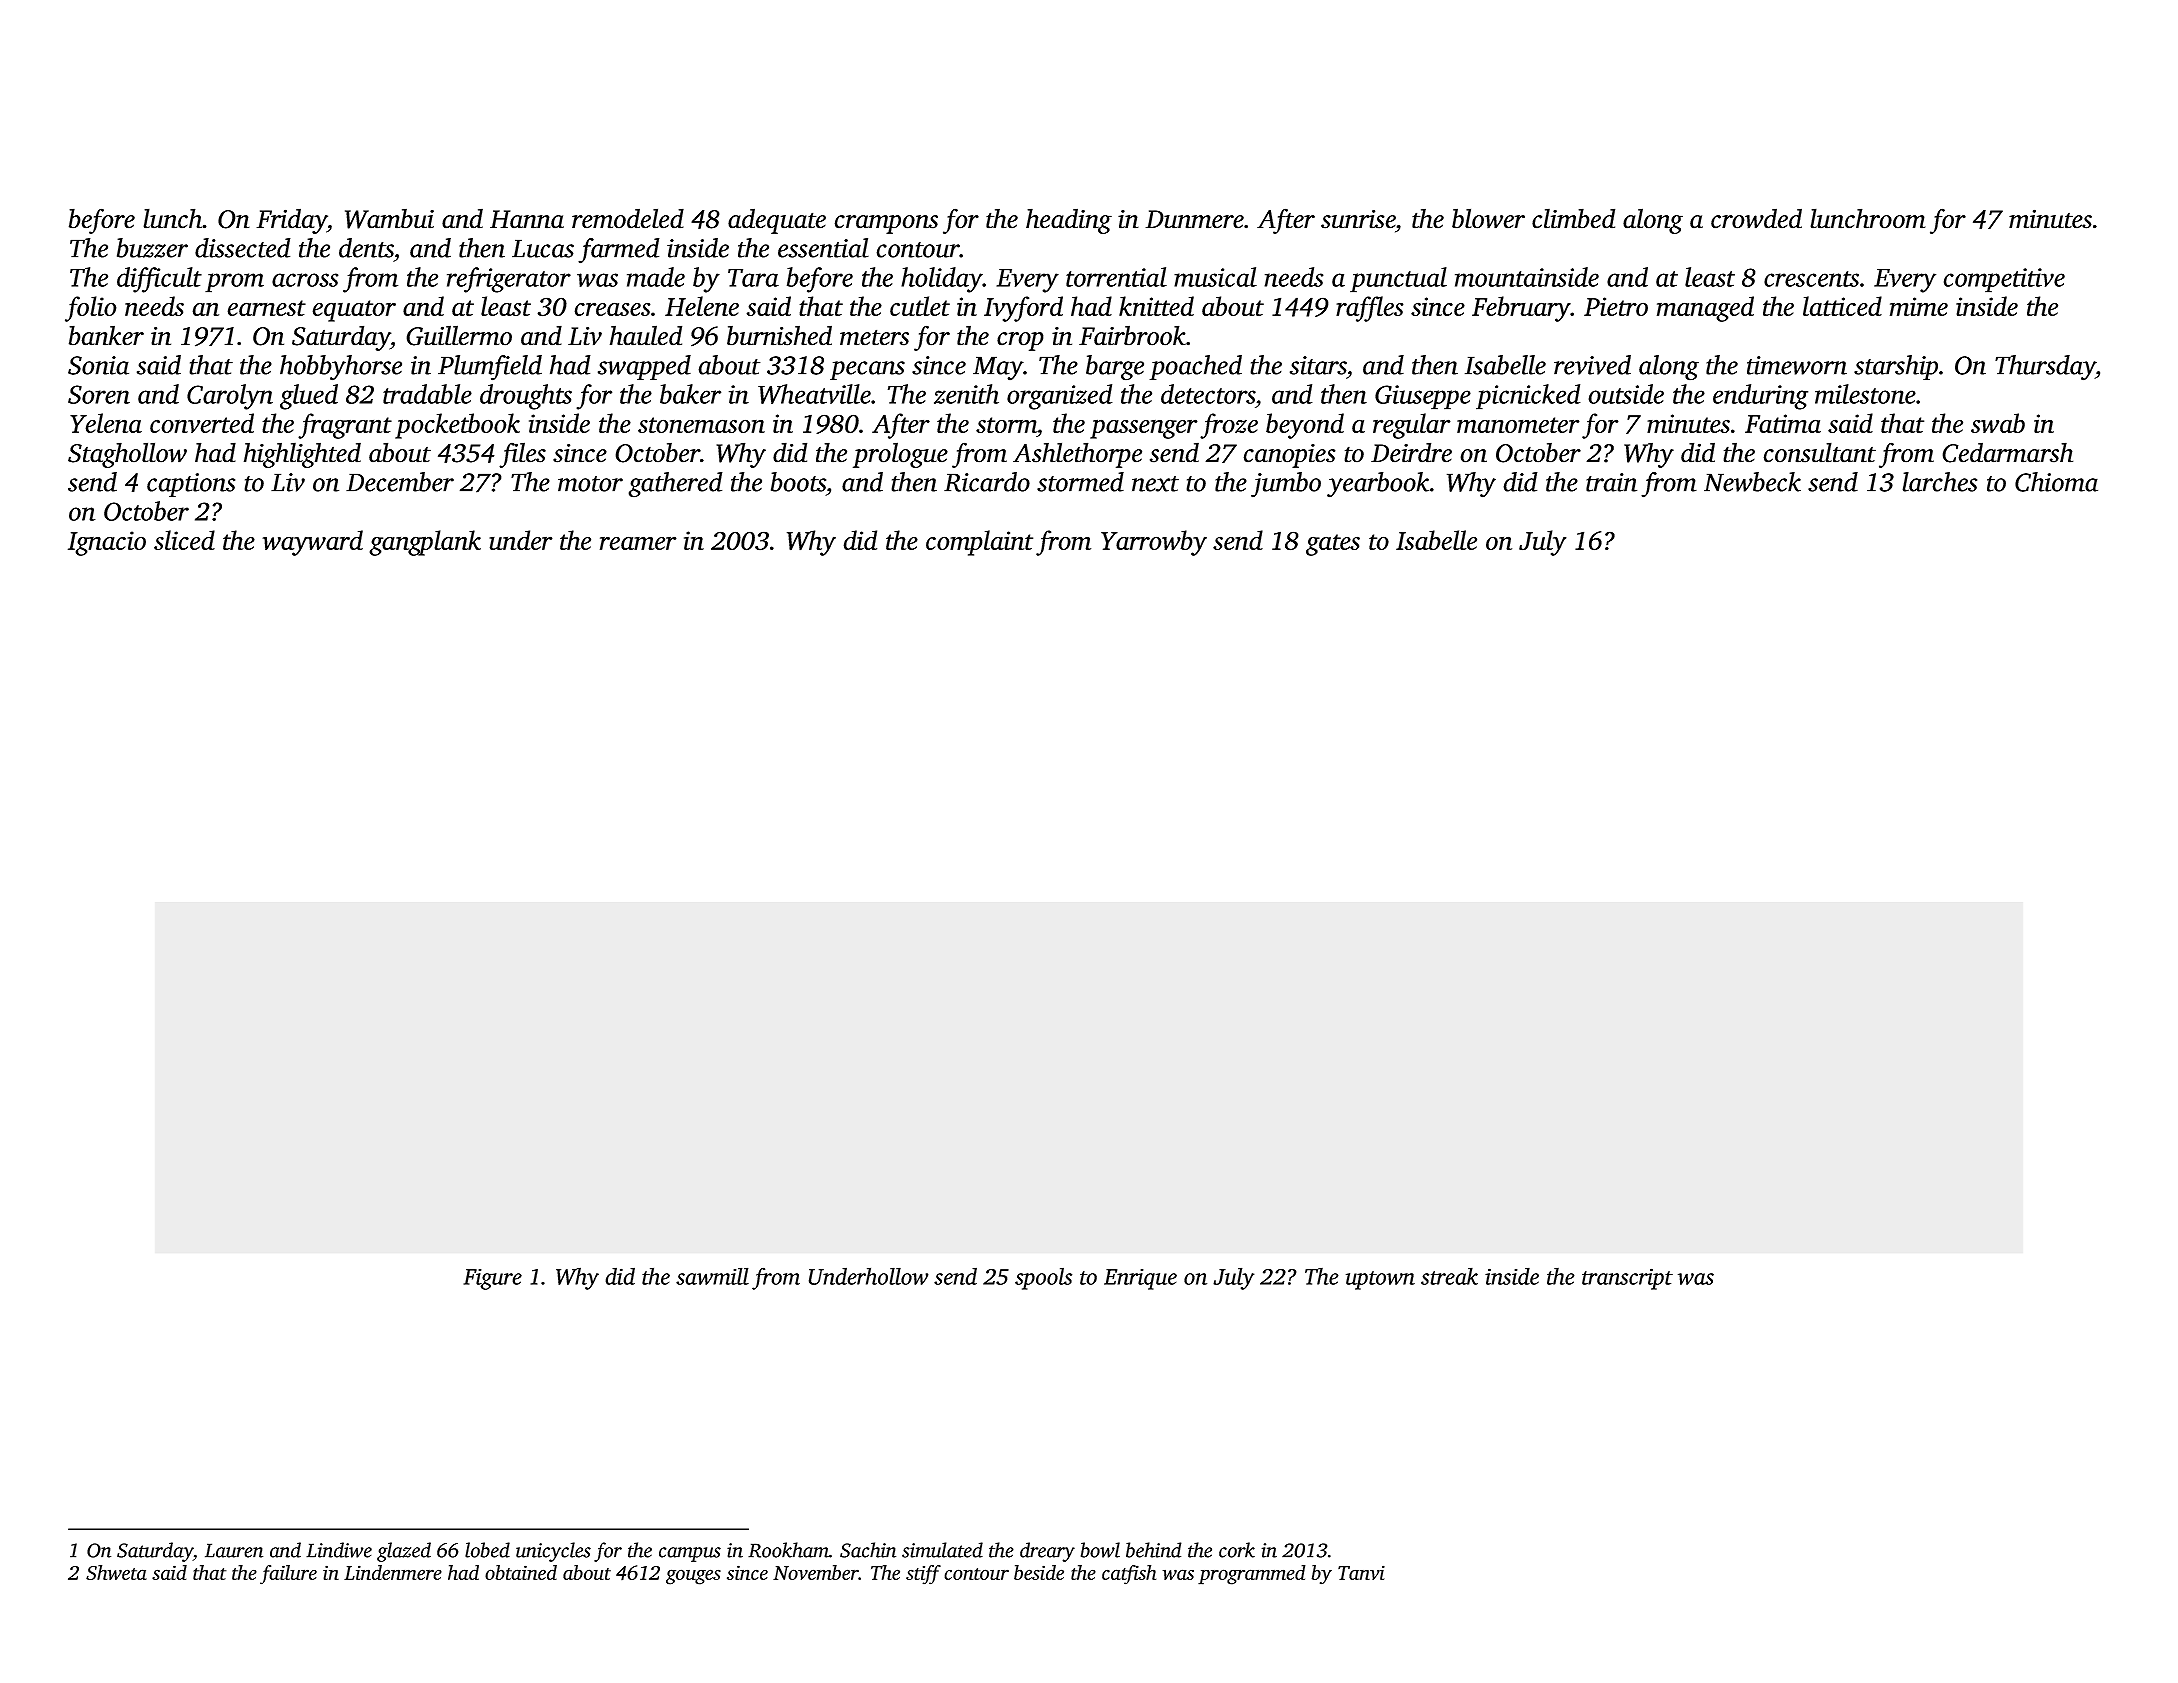  Describe the element at coordinates (1333, 545) in the screenshot. I see `gates` at that location.
